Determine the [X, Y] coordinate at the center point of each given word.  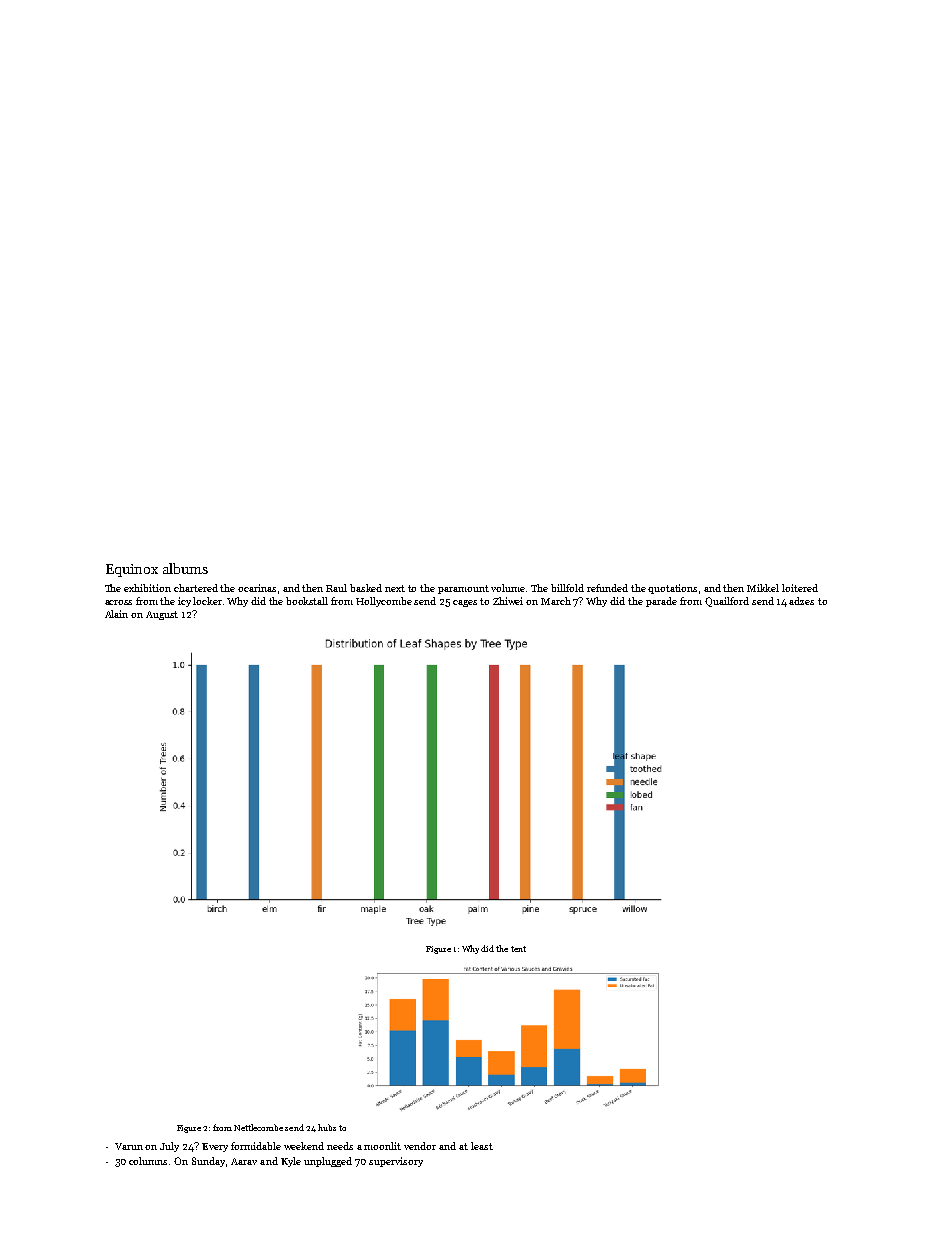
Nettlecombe [258, 1127]
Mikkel [763, 588]
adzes [801, 601]
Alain [116, 614]
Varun [129, 1146]
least [482, 1146]
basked [366, 588]
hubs [327, 1127]
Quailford [727, 602]
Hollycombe [384, 602]
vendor [420, 1146]
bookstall [307, 601]
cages [465, 603]
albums [185, 568]
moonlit [382, 1146]
